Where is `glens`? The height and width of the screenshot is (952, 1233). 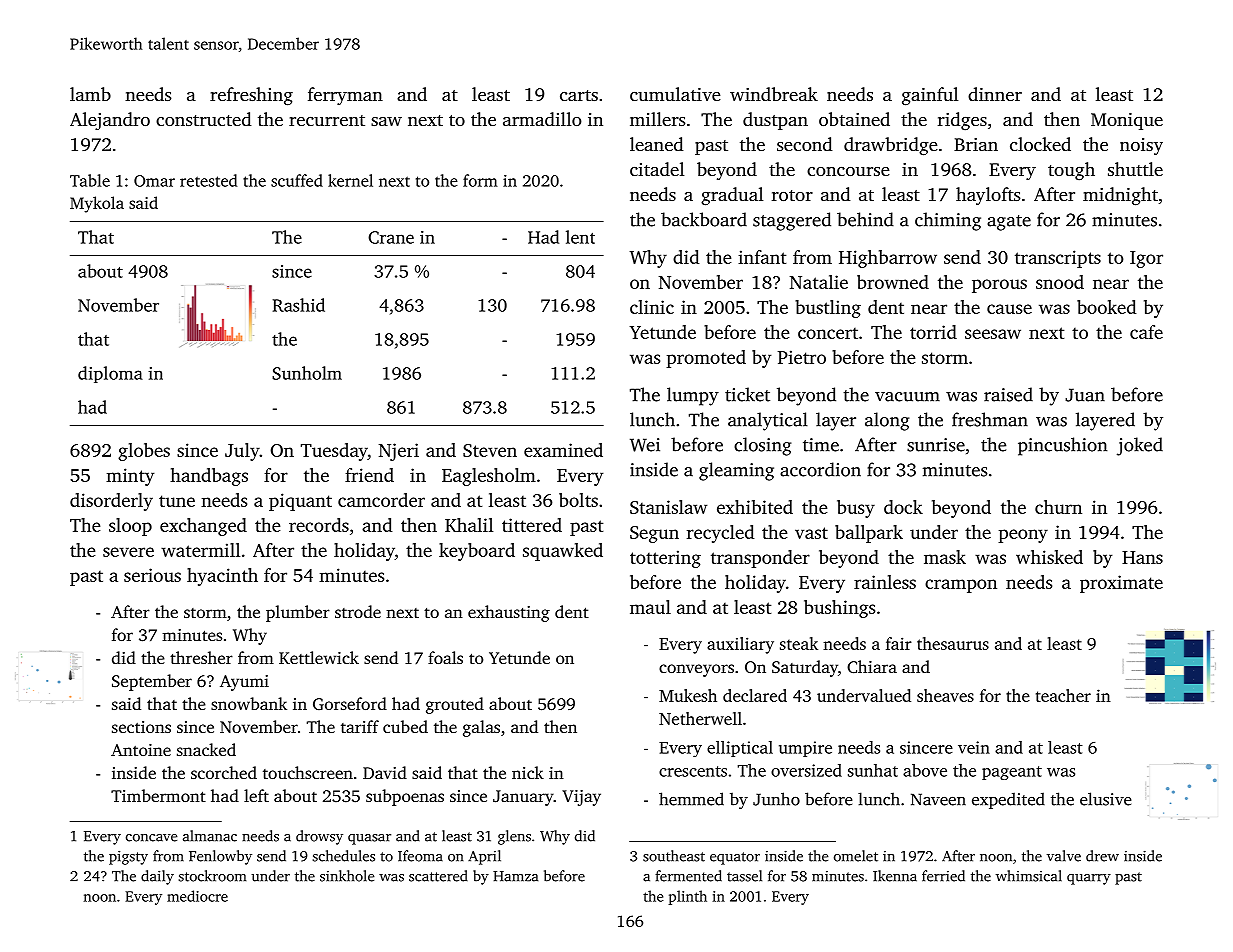
glens is located at coordinates (514, 837).
